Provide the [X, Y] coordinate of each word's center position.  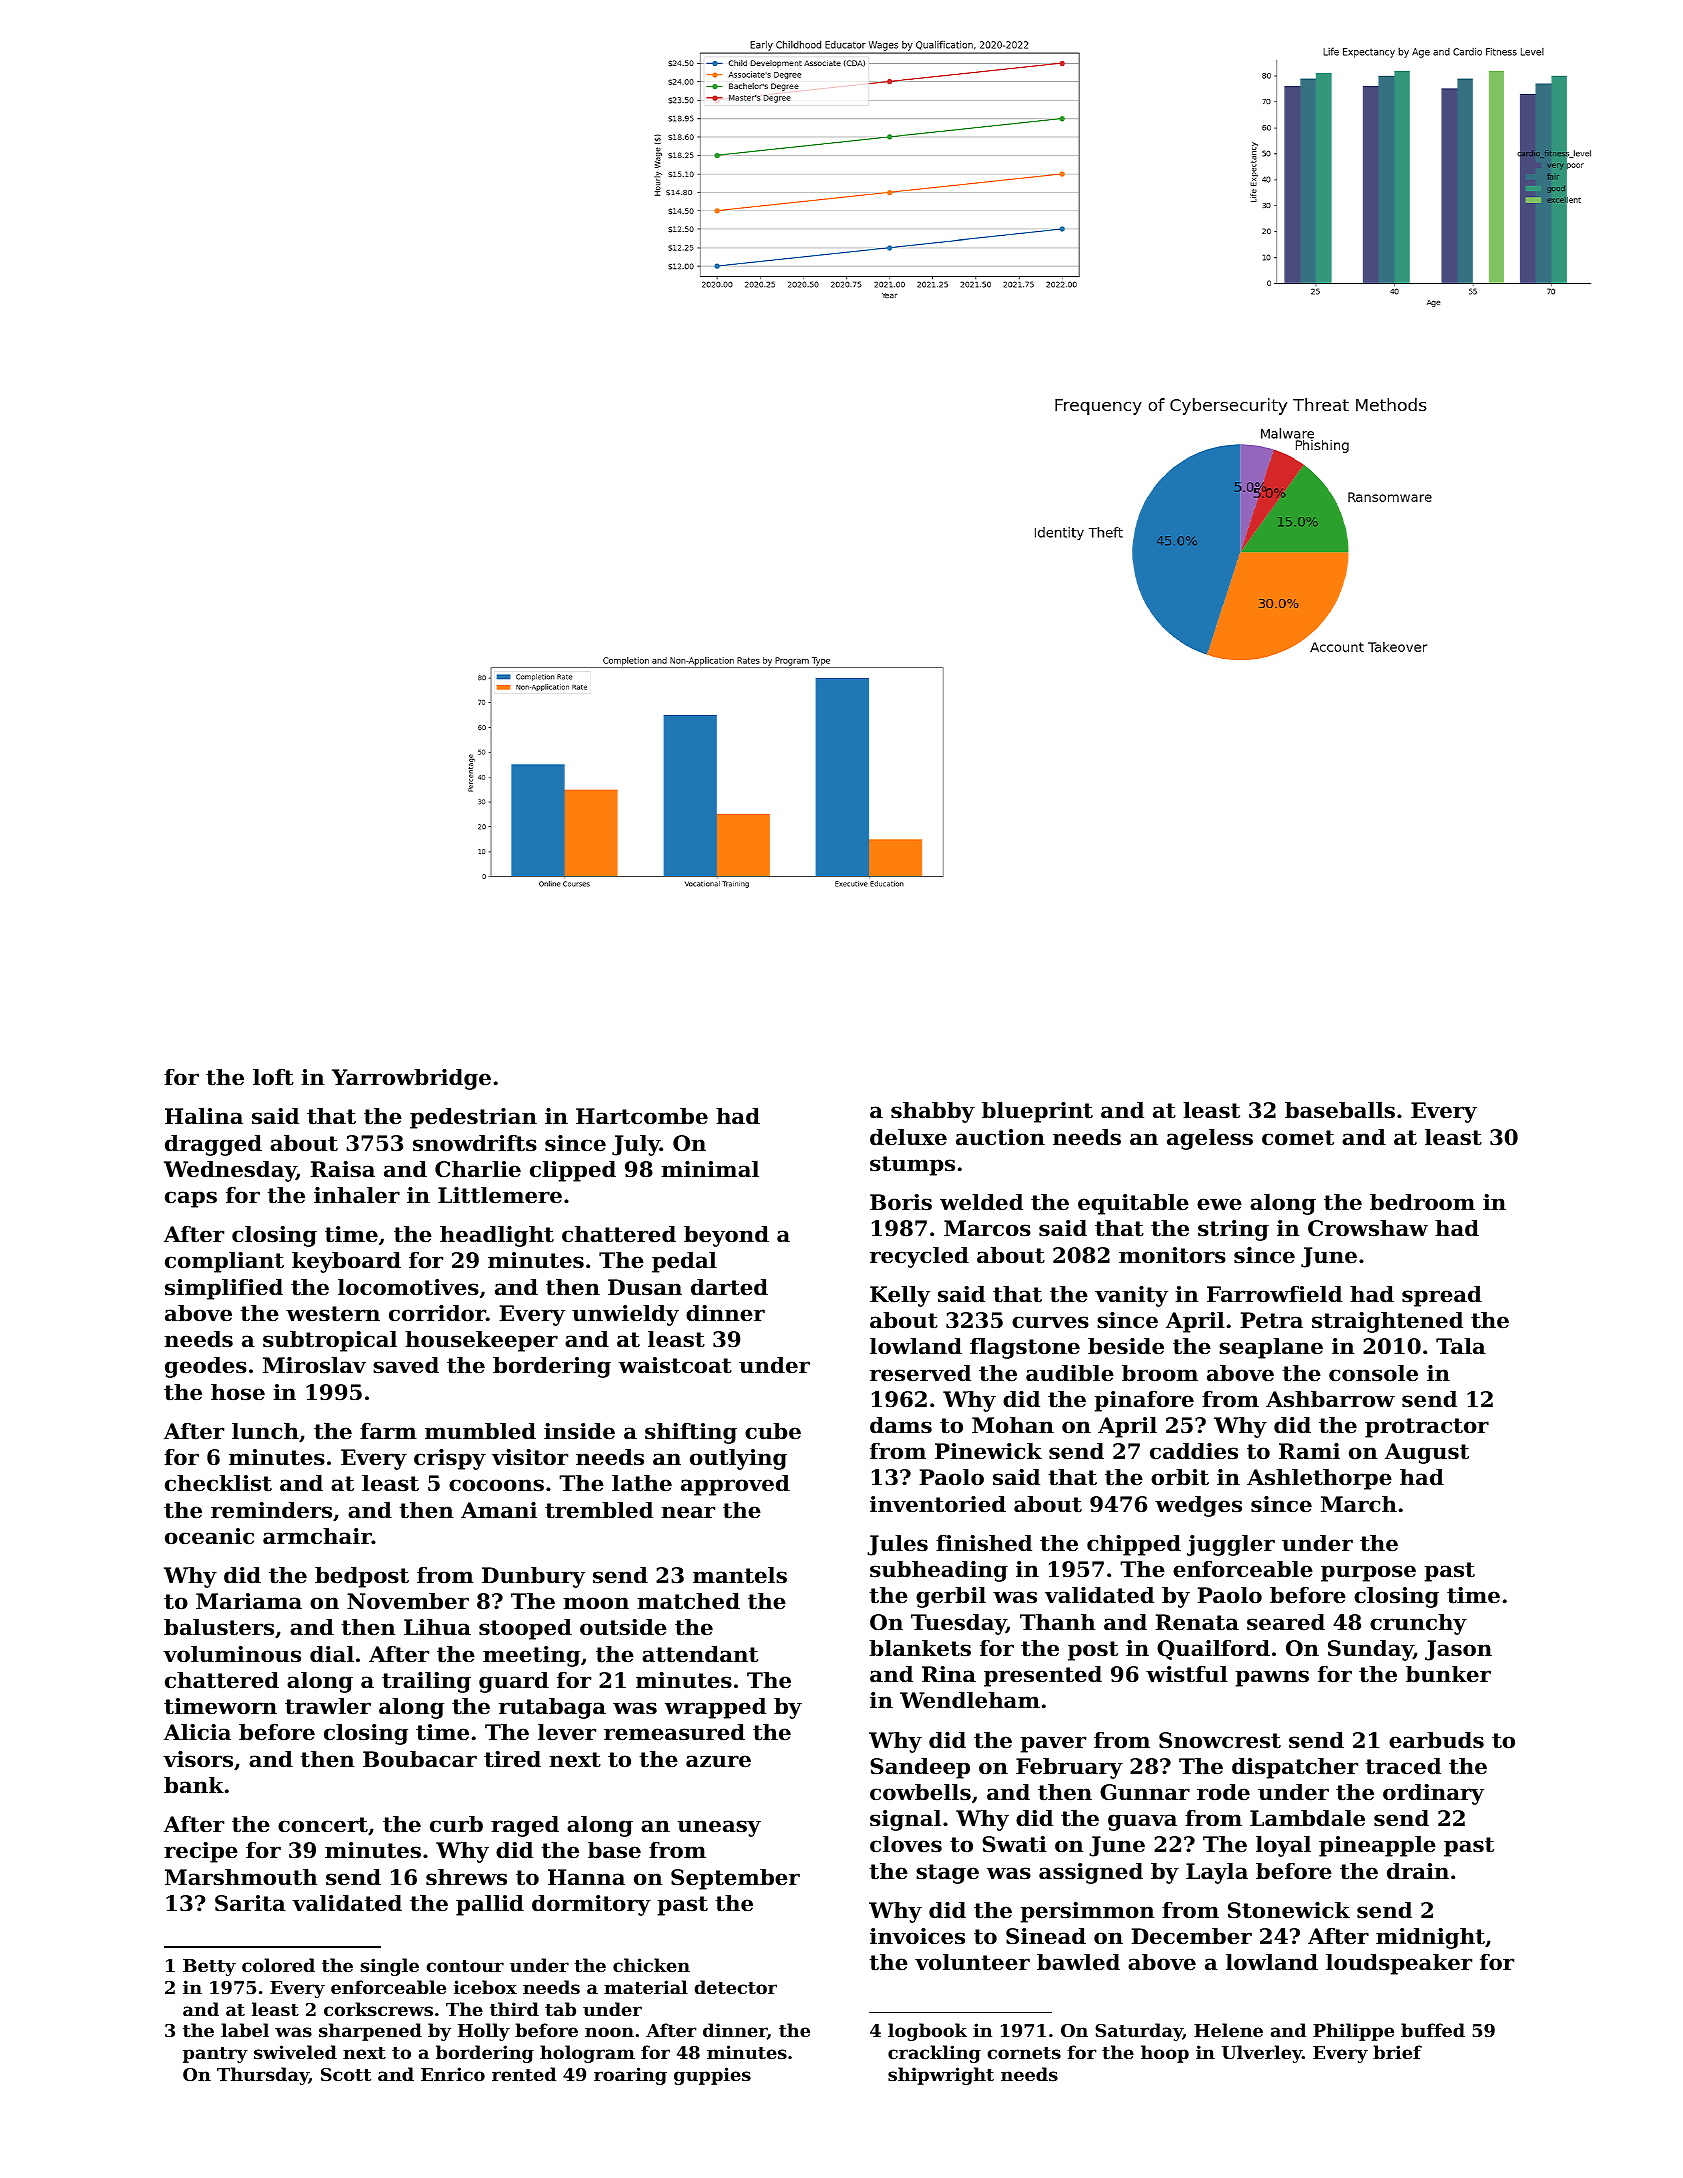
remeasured [674, 1732]
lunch [265, 1431]
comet [1298, 1138]
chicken [651, 1965]
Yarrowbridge [411, 1079]
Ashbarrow [1330, 1399]
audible [1070, 1373]
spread [1442, 1296]
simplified [224, 1289]
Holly [484, 2032]
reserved [920, 1373]
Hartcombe [642, 1116]
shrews [466, 1877]
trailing [426, 1682]
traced [1403, 1766]
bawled [1078, 1962]
